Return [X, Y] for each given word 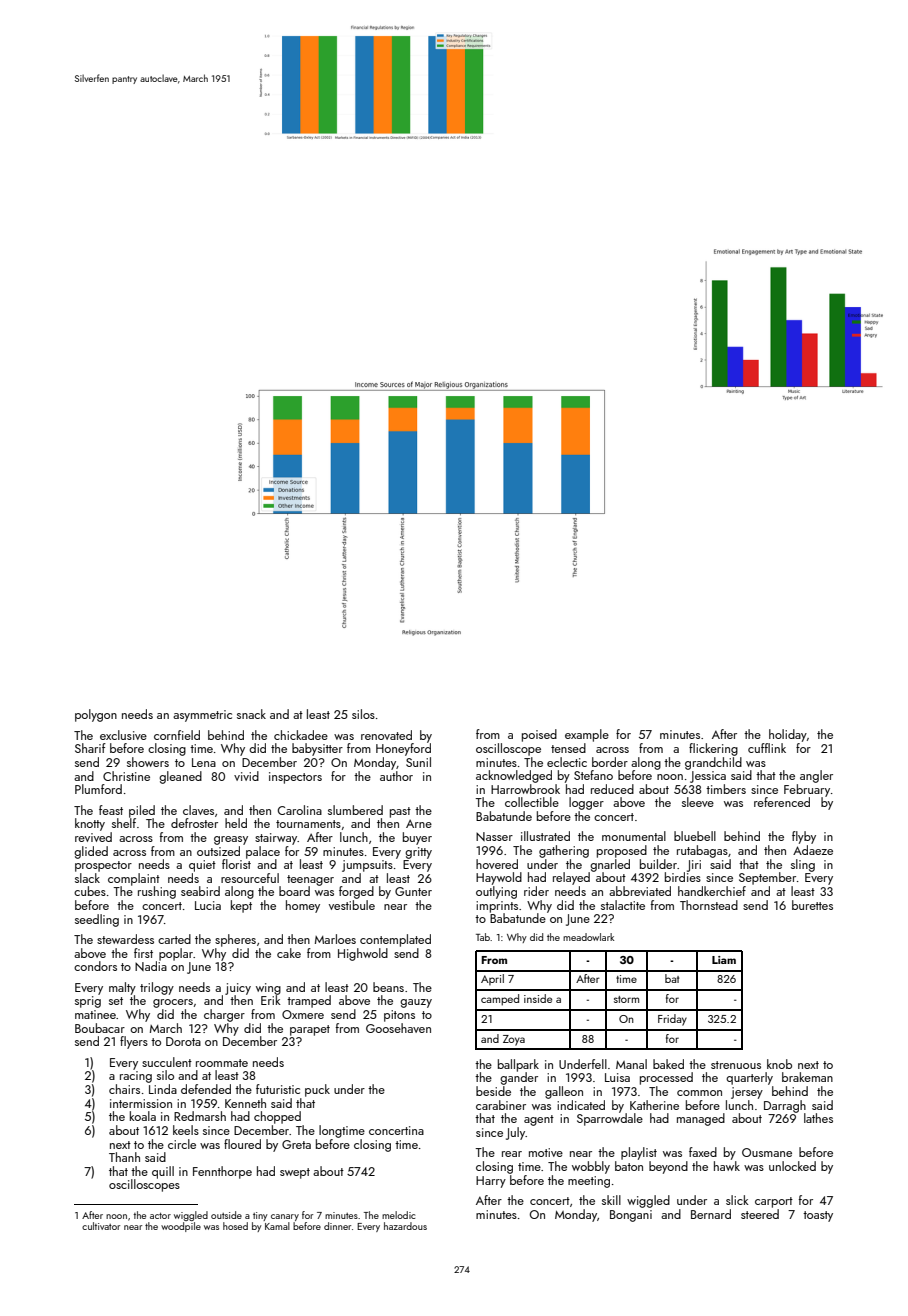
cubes [90, 891]
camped [500, 1000]
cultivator [101, 1226]
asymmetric [202, 716]
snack [251, 714]
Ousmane [767, 1152]
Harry [491, 1182]
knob [779, 1064]
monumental [634, 836]
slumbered [355, 810]
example [587, 735]
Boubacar [100, 1028]
